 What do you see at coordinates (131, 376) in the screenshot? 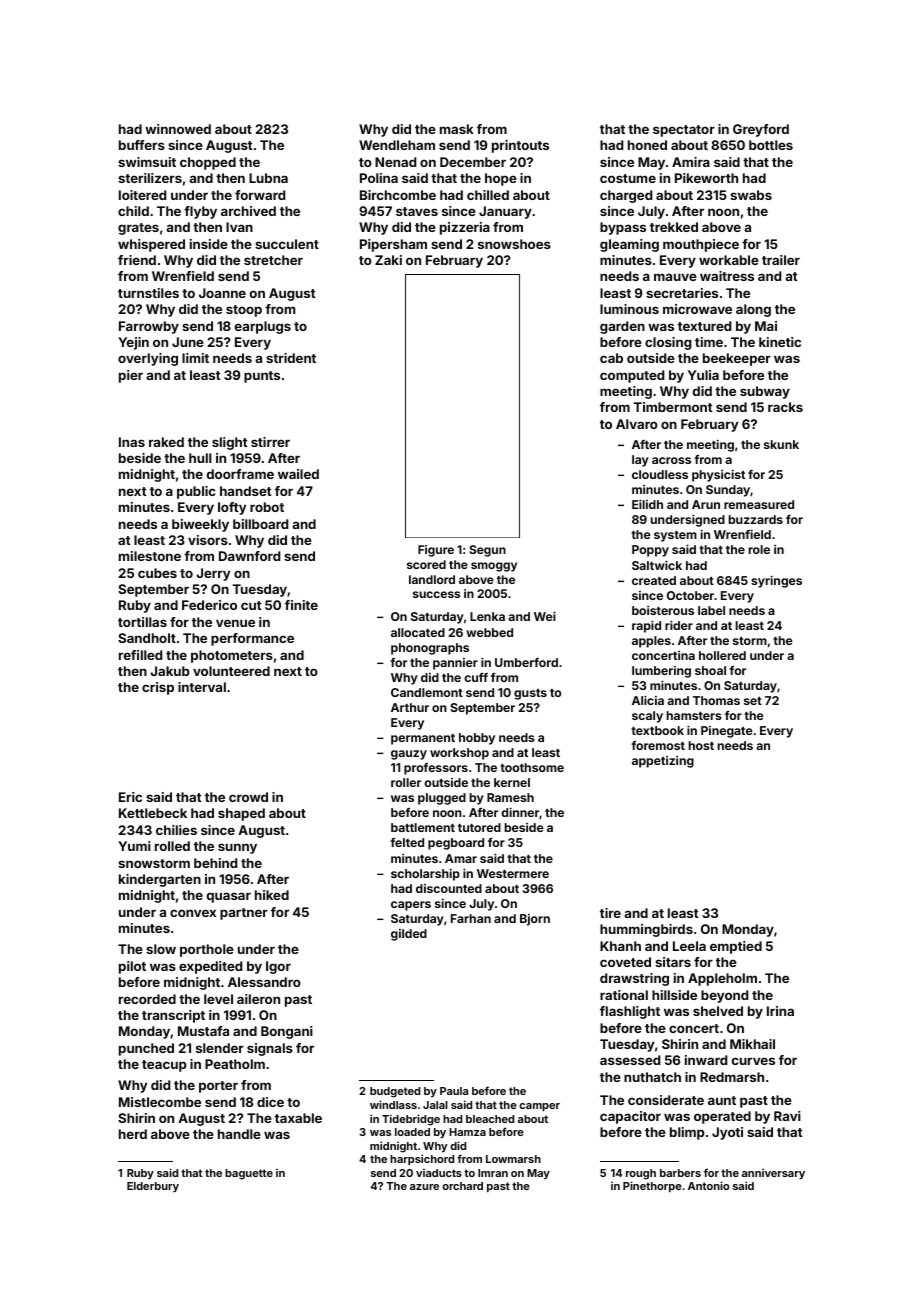
I see `pier` at bounding box center [131, 376].
